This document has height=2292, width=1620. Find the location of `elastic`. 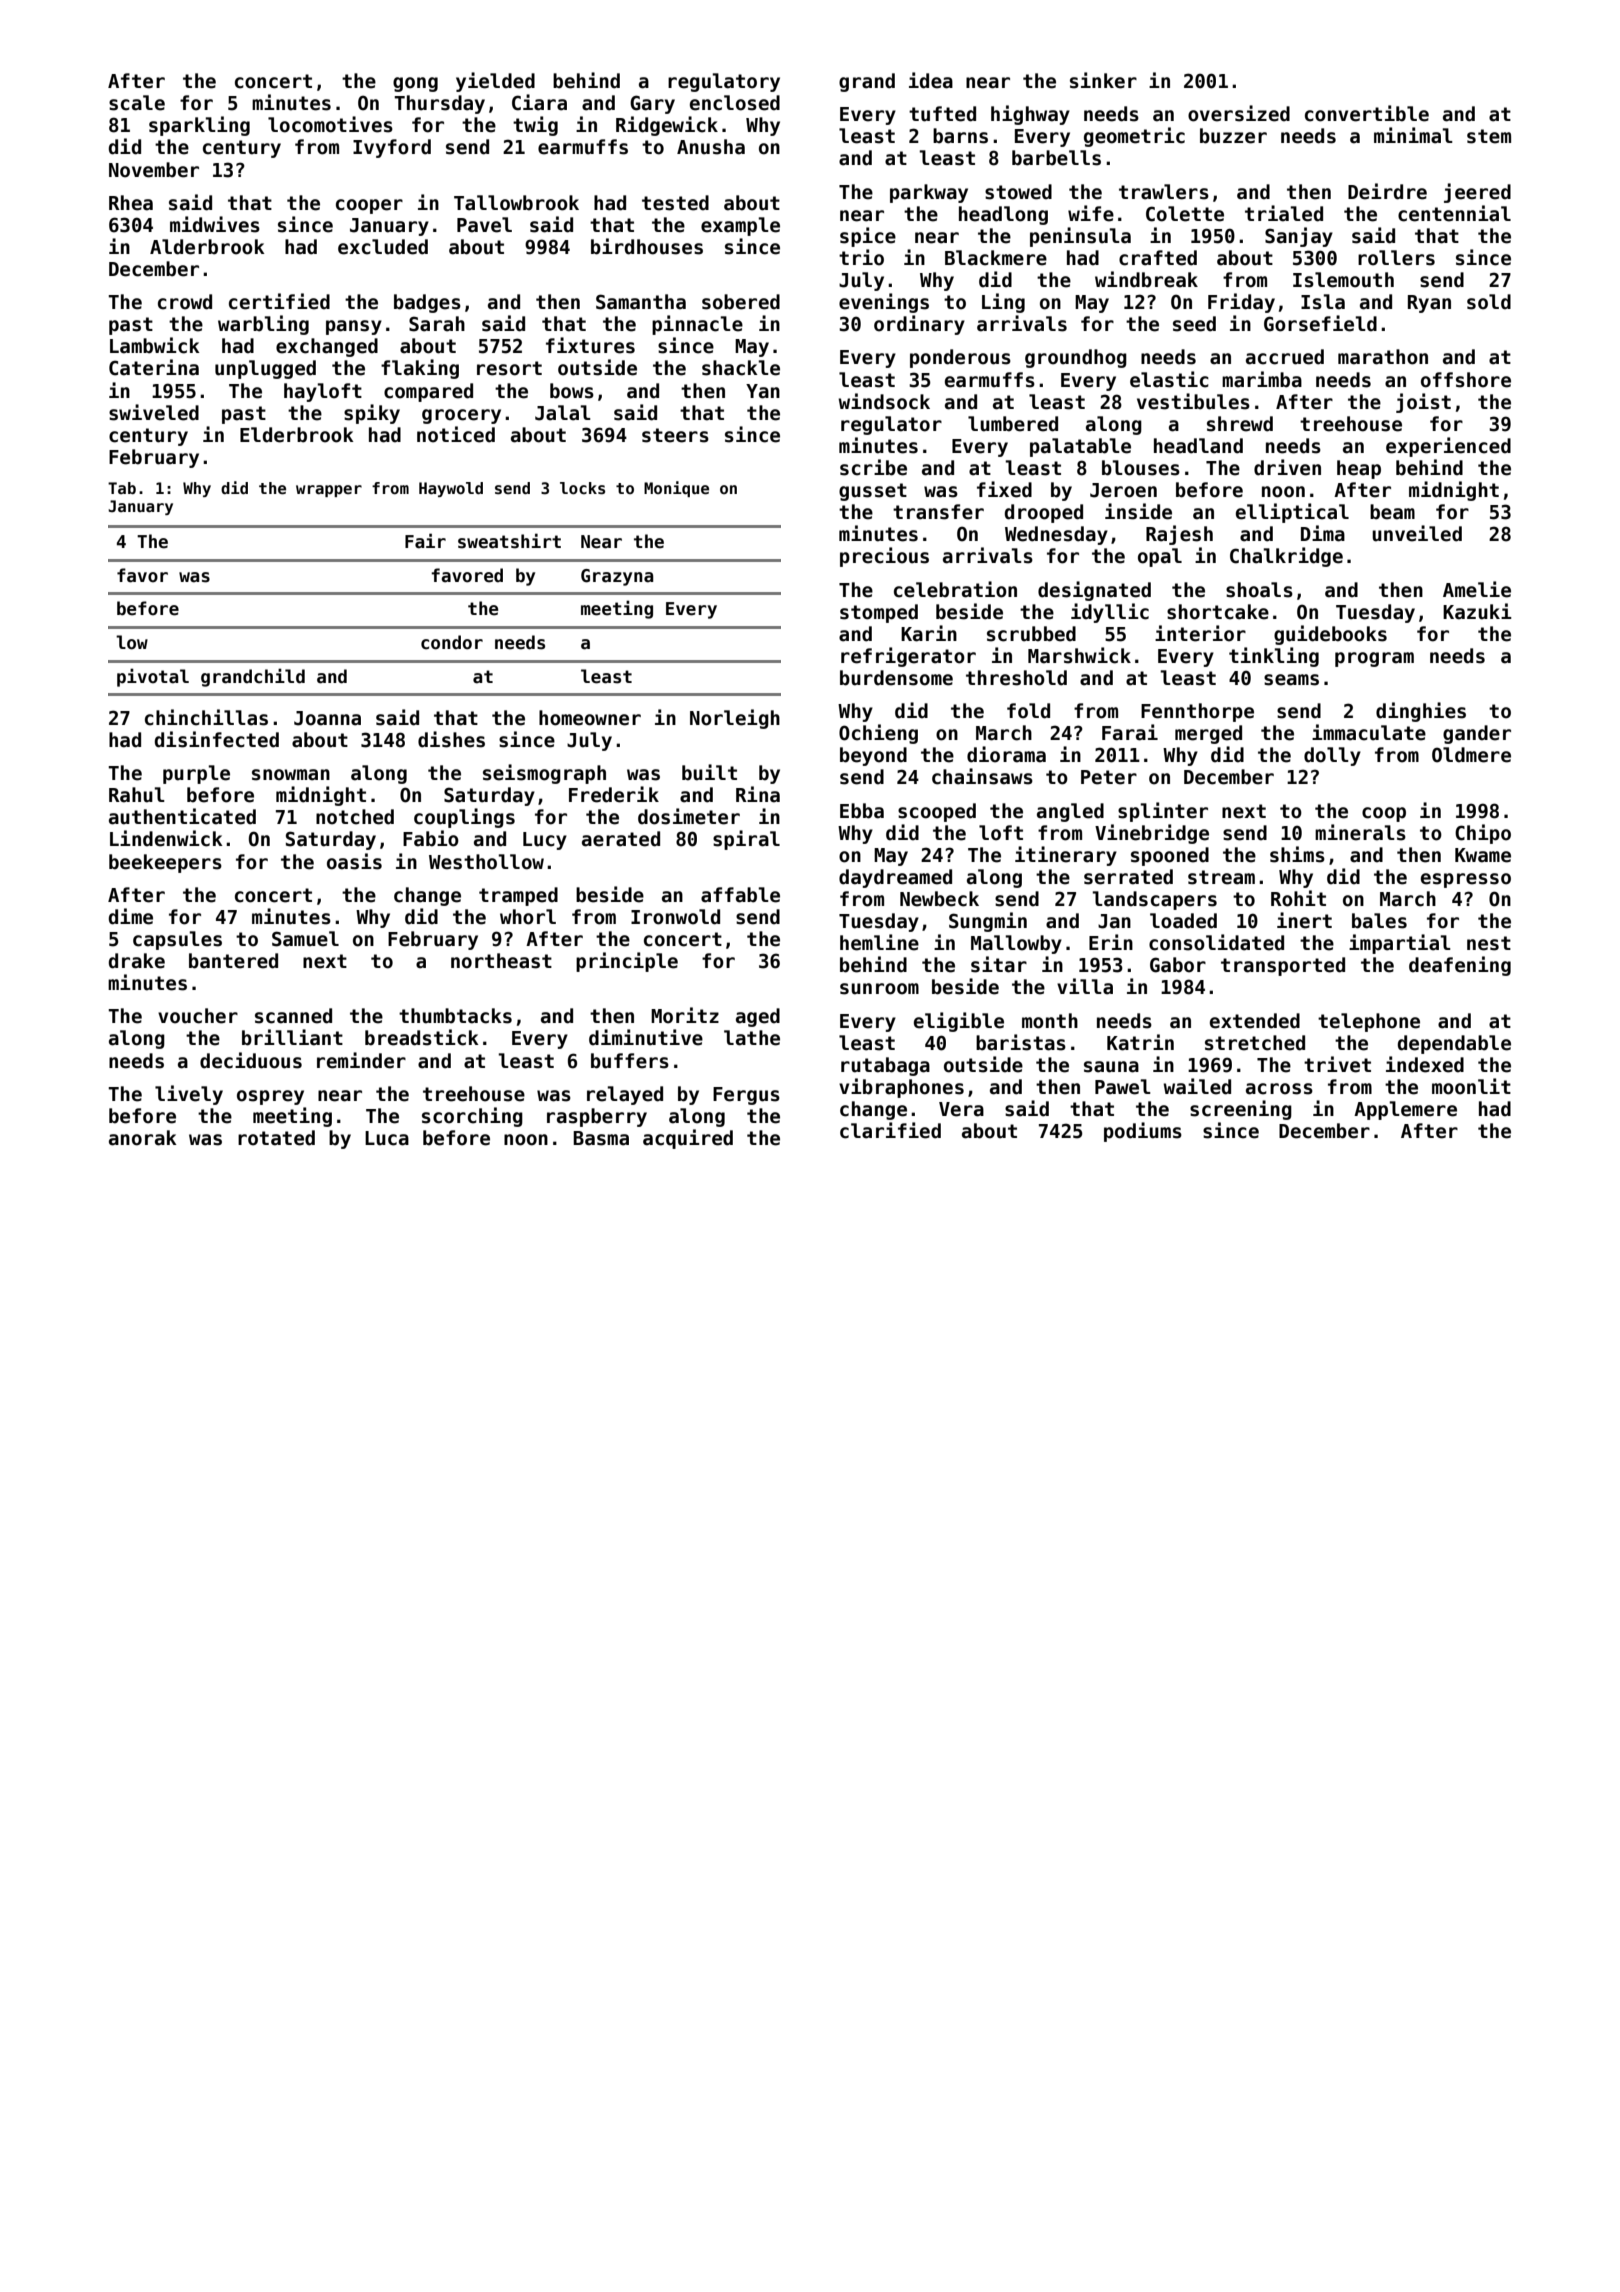

elastic is located at coordinates (1169, 379).
